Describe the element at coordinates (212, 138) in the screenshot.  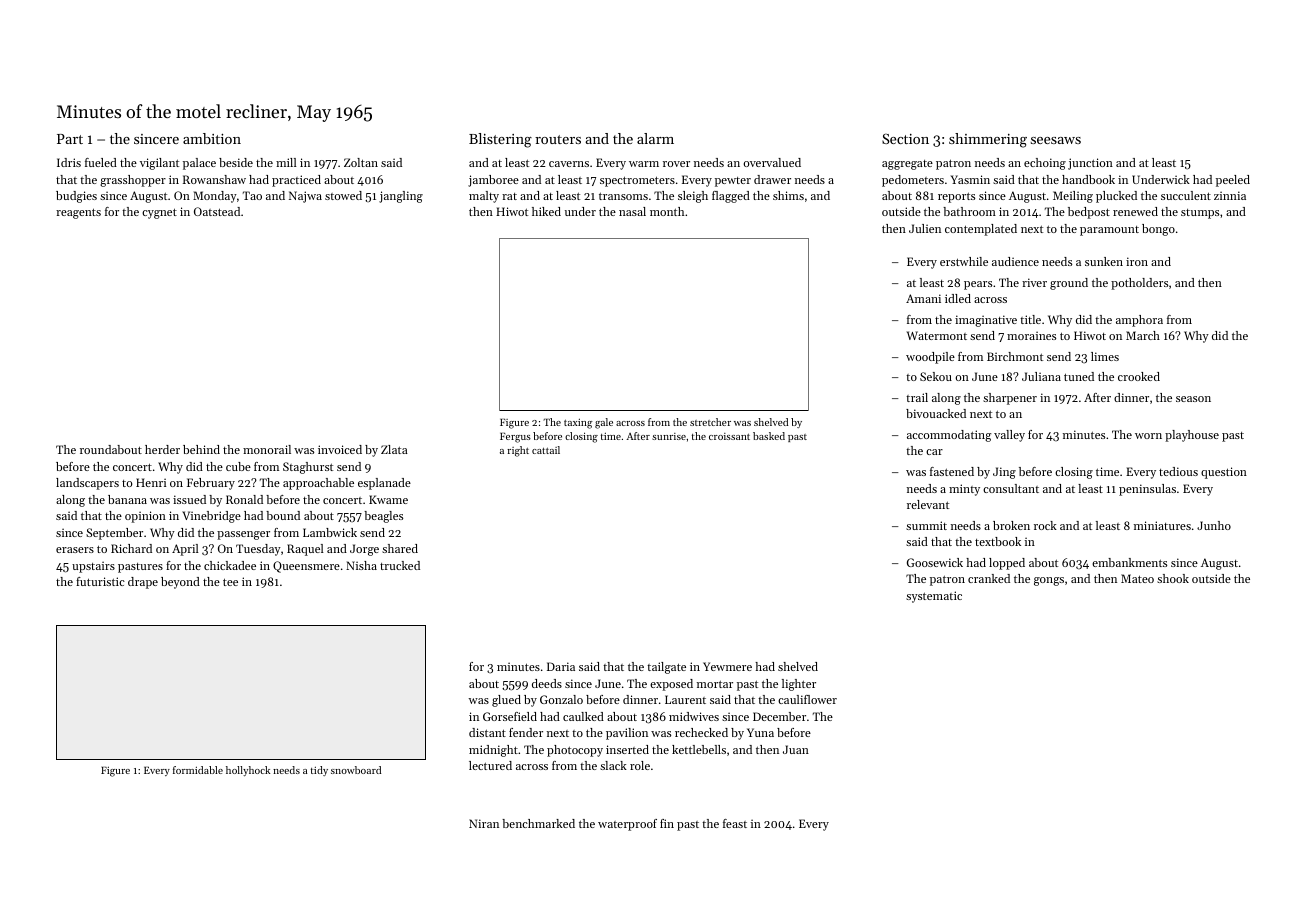
I see `ambition` at that location.
